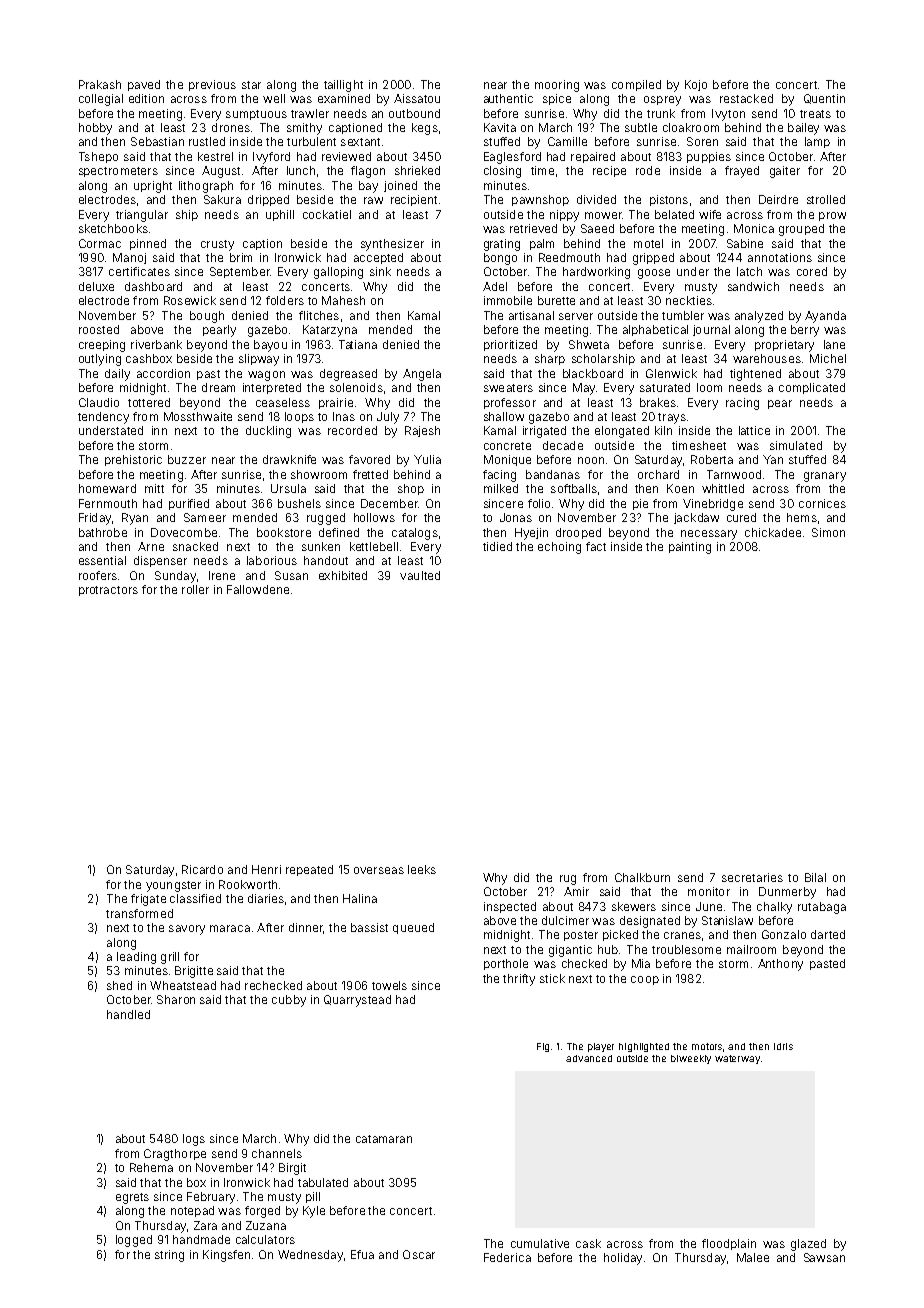 This screenshot has height=1308, width=924. What do you see at coordinates (752, 877) in the screenshot?
I see `secretaries` at bounding box center [752, 877].
